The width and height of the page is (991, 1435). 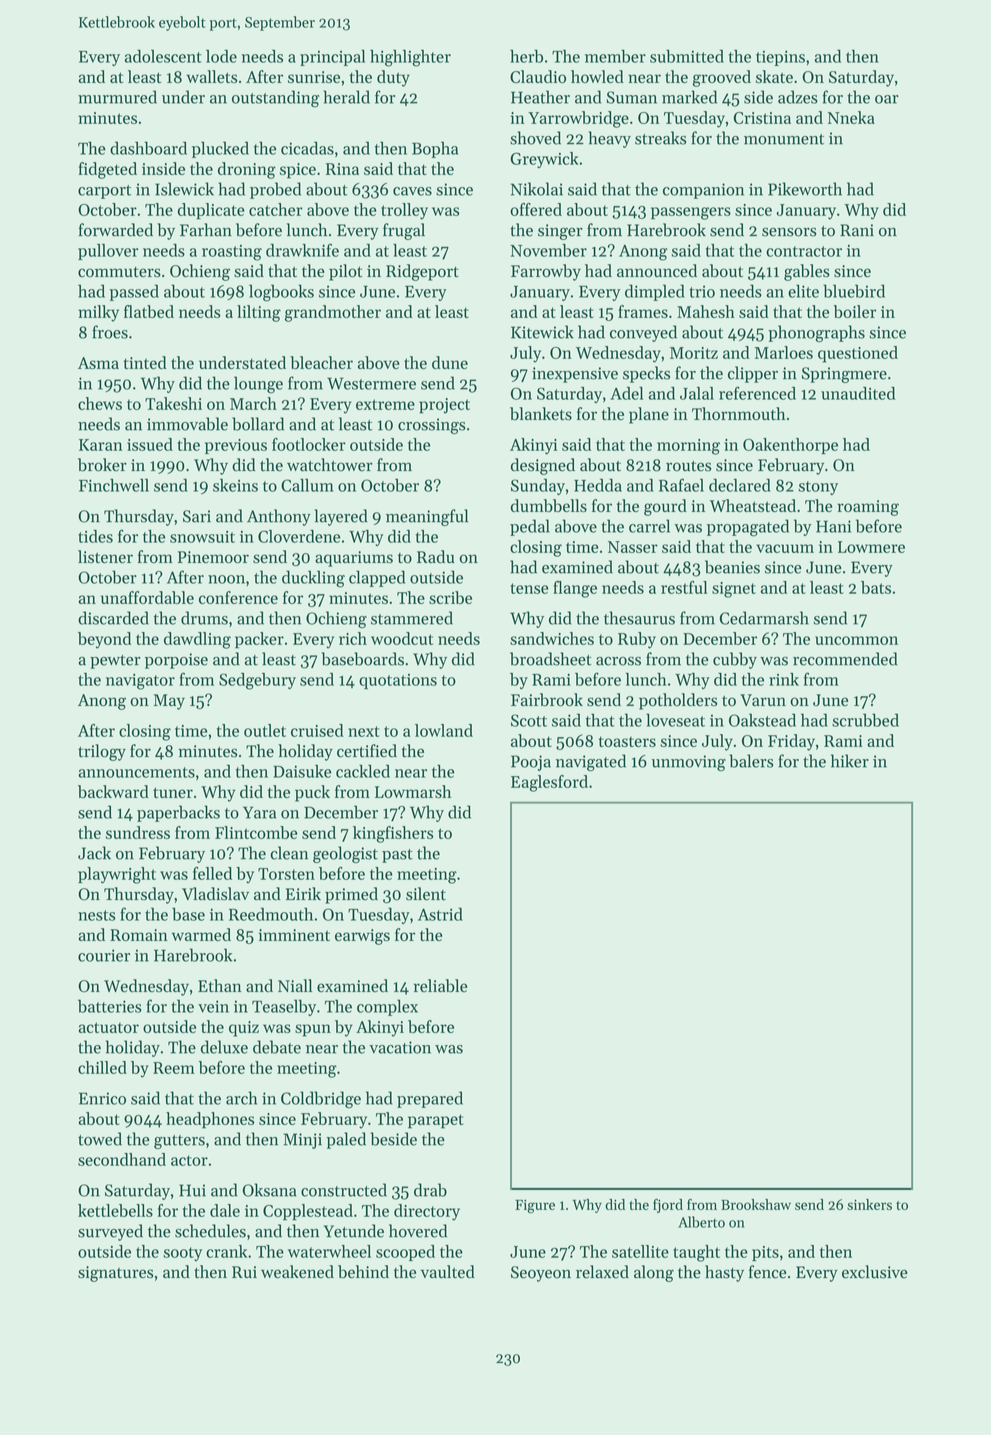 What do you see at coordinates (734, 590) in the page?
I see `signet` at bounding box center [734, 590].
